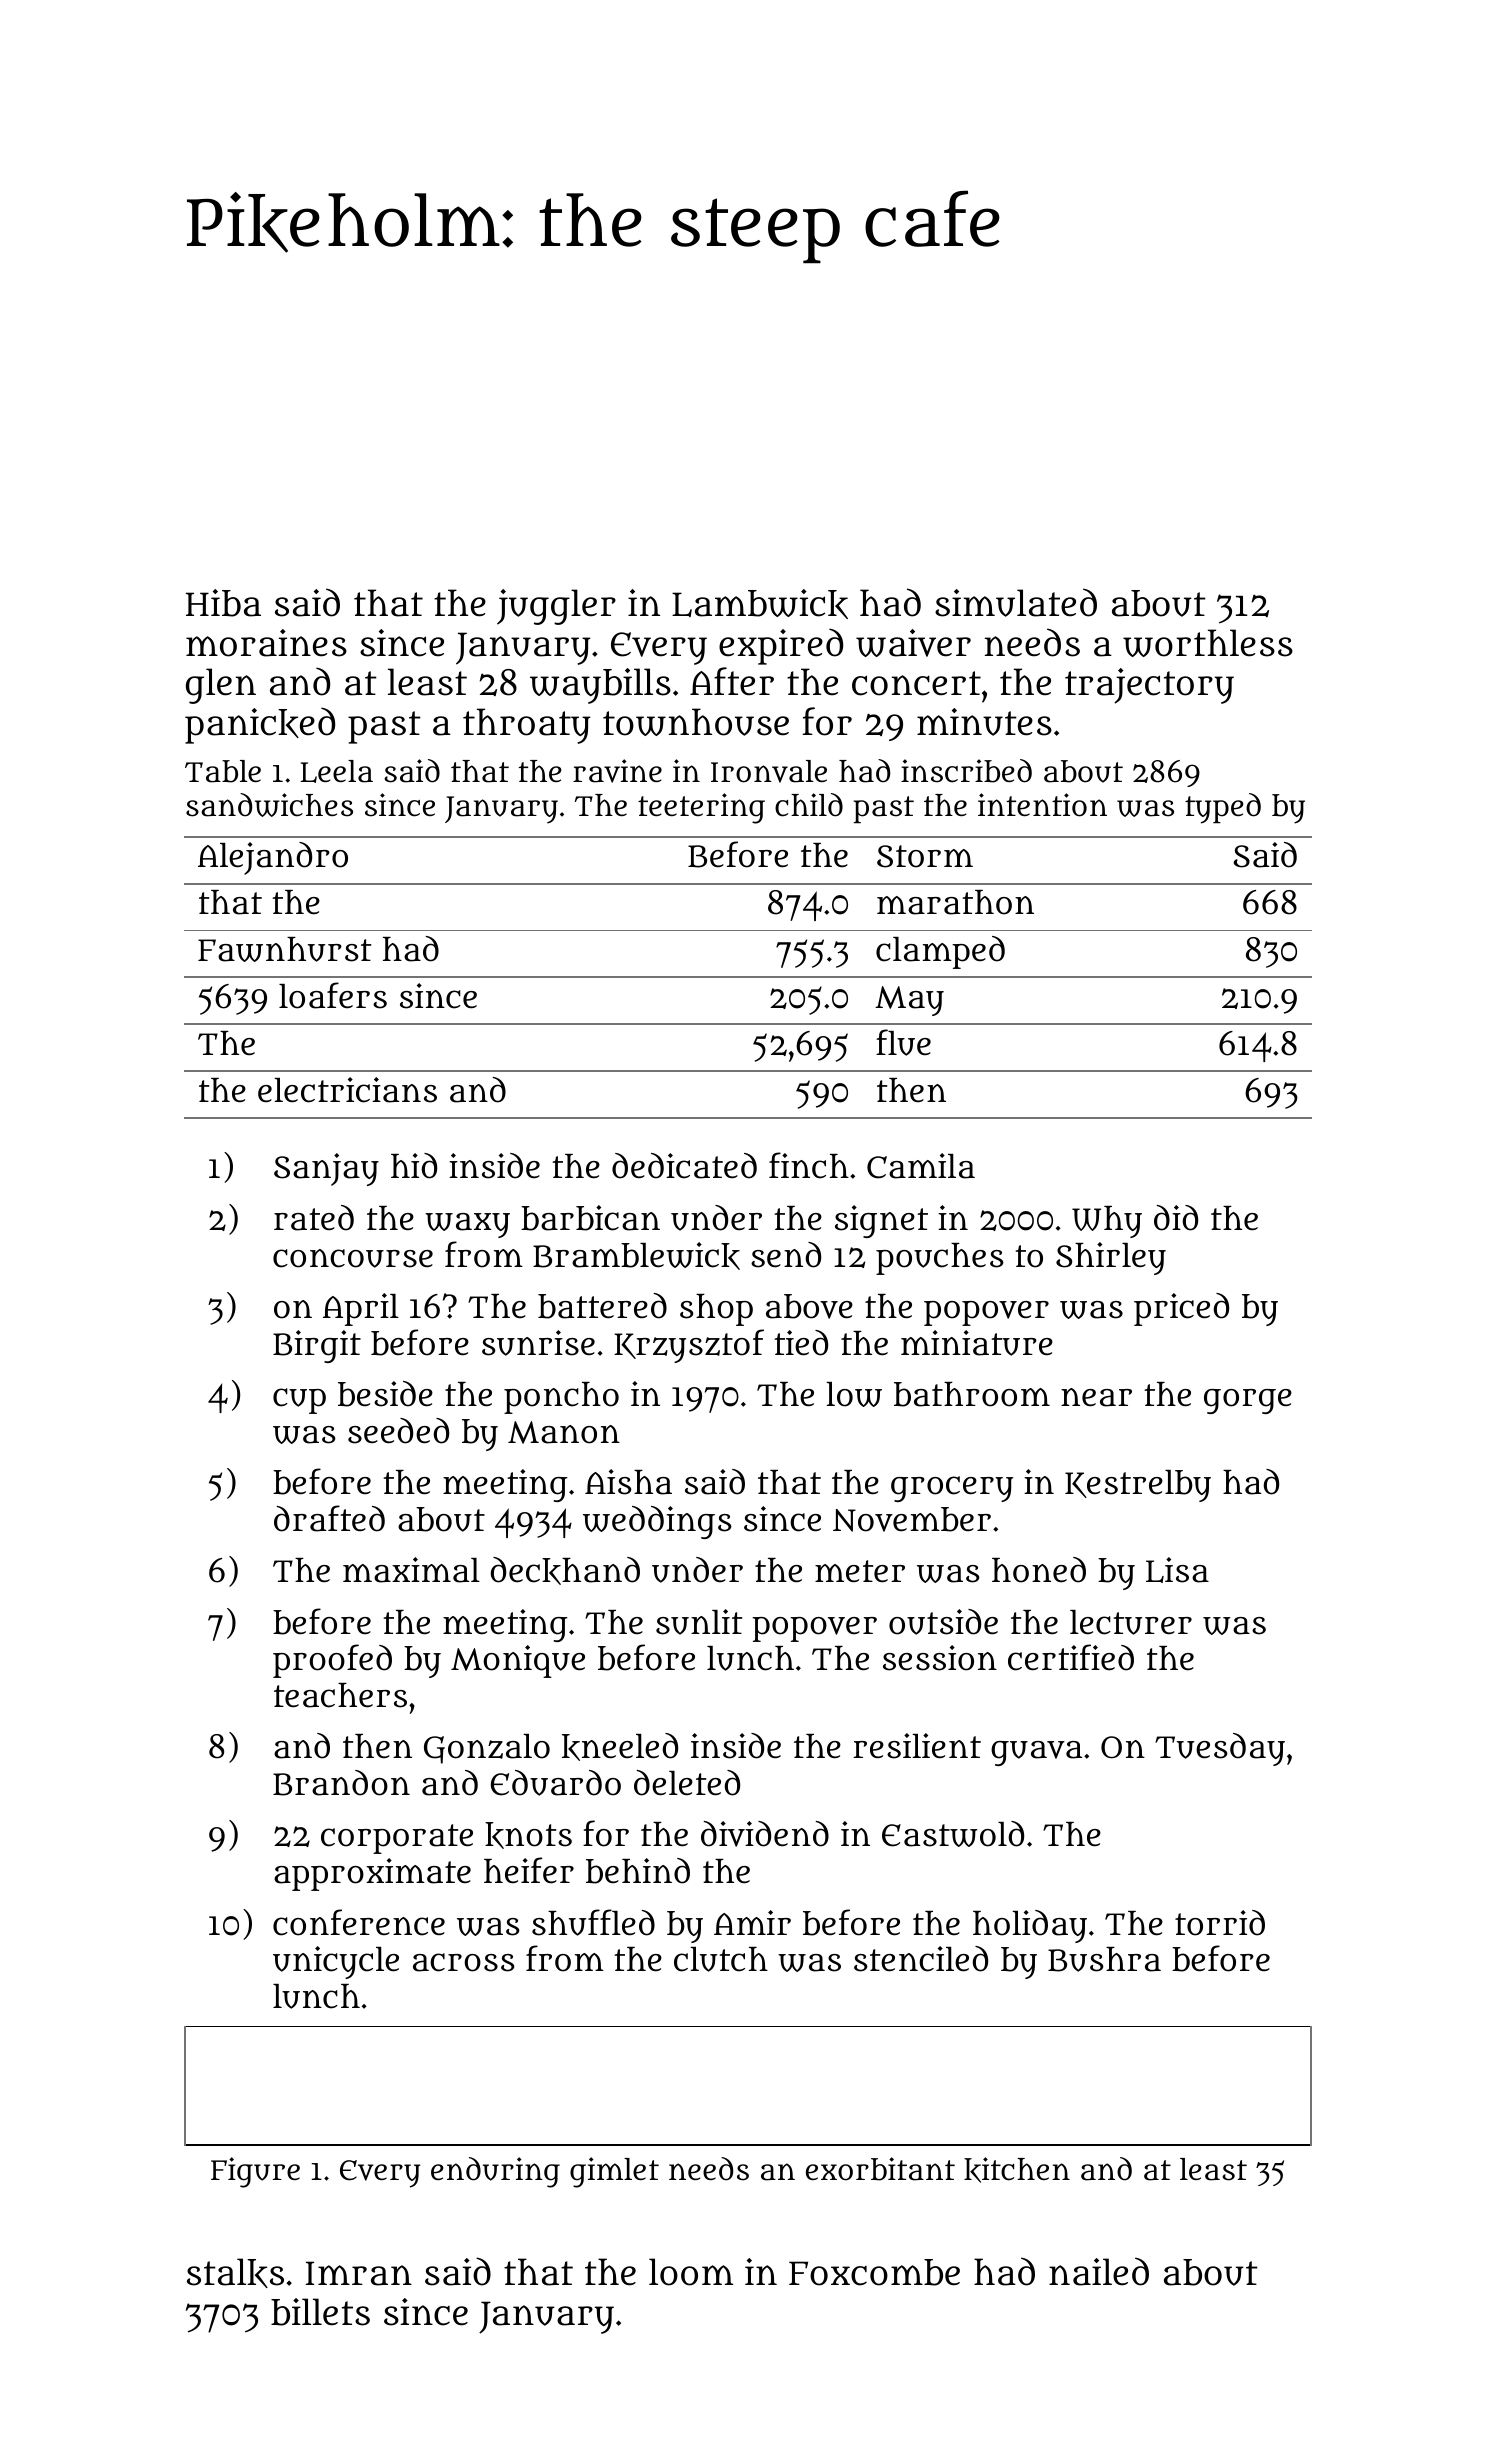  I want to click on lecturer, so click(1131, 1622).
